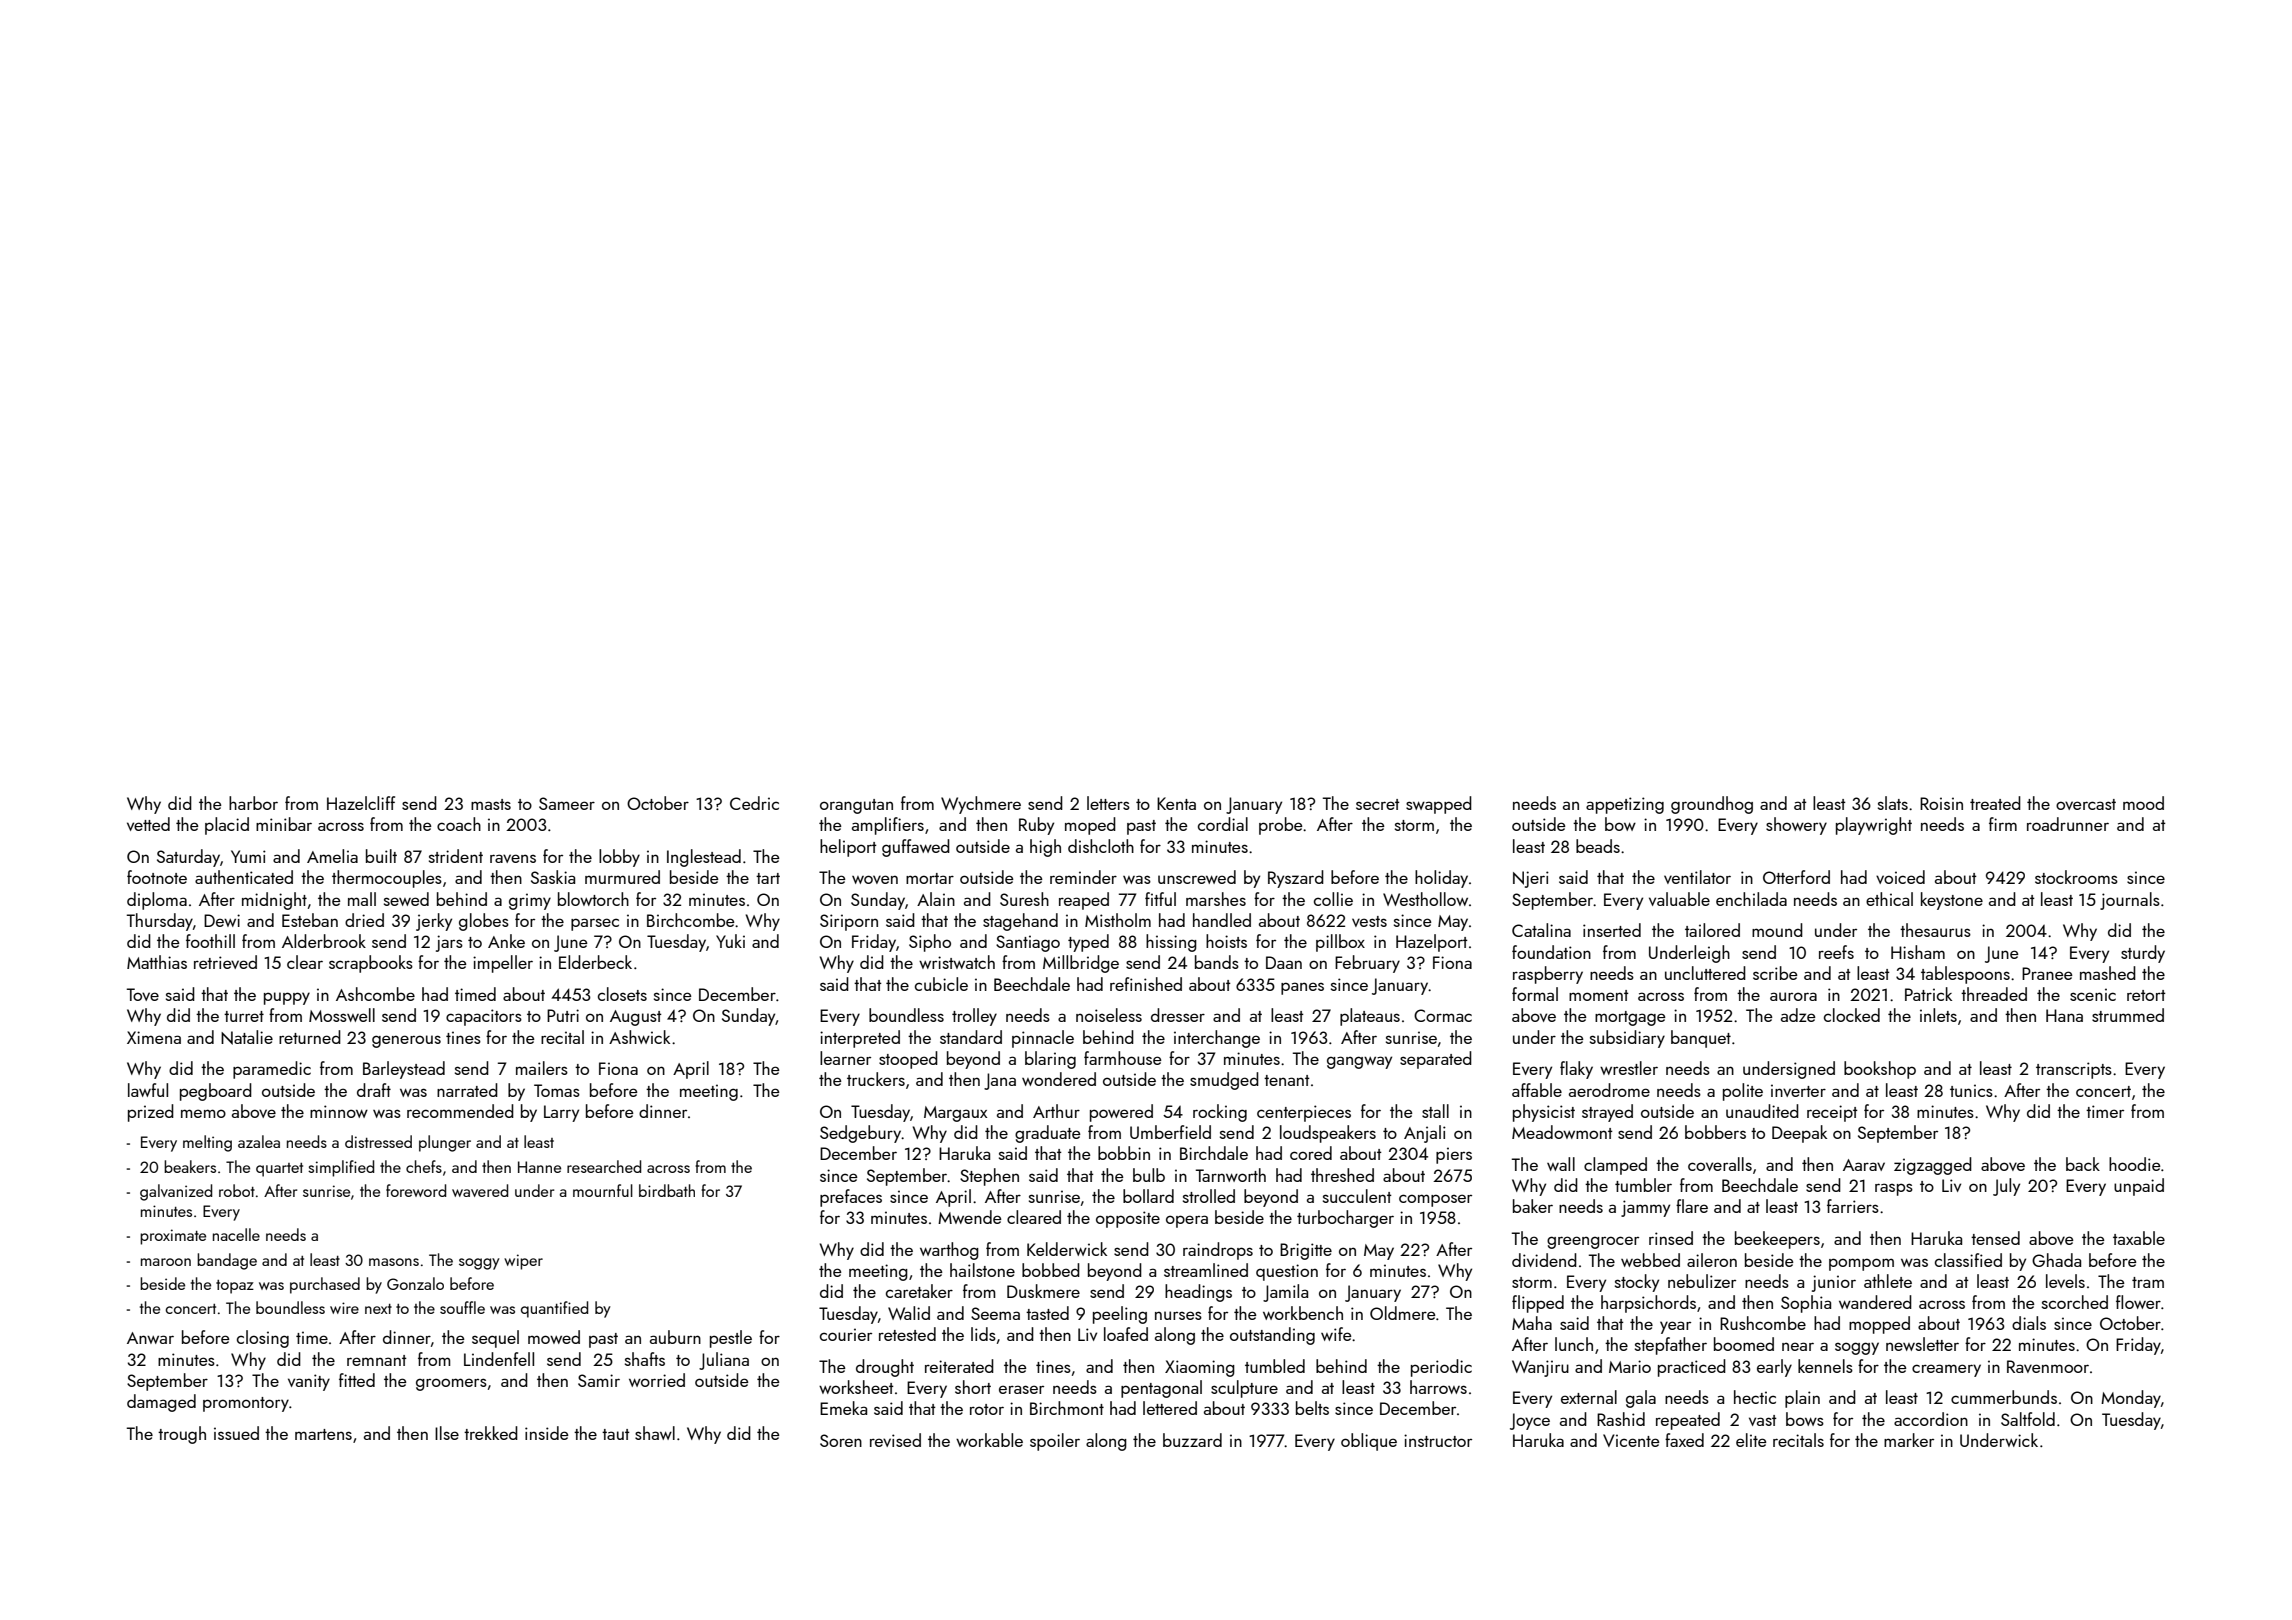 The width and height of the screenshot is (2292, 1620). I want to click on Kelderwick, so click(1067, 1249).
